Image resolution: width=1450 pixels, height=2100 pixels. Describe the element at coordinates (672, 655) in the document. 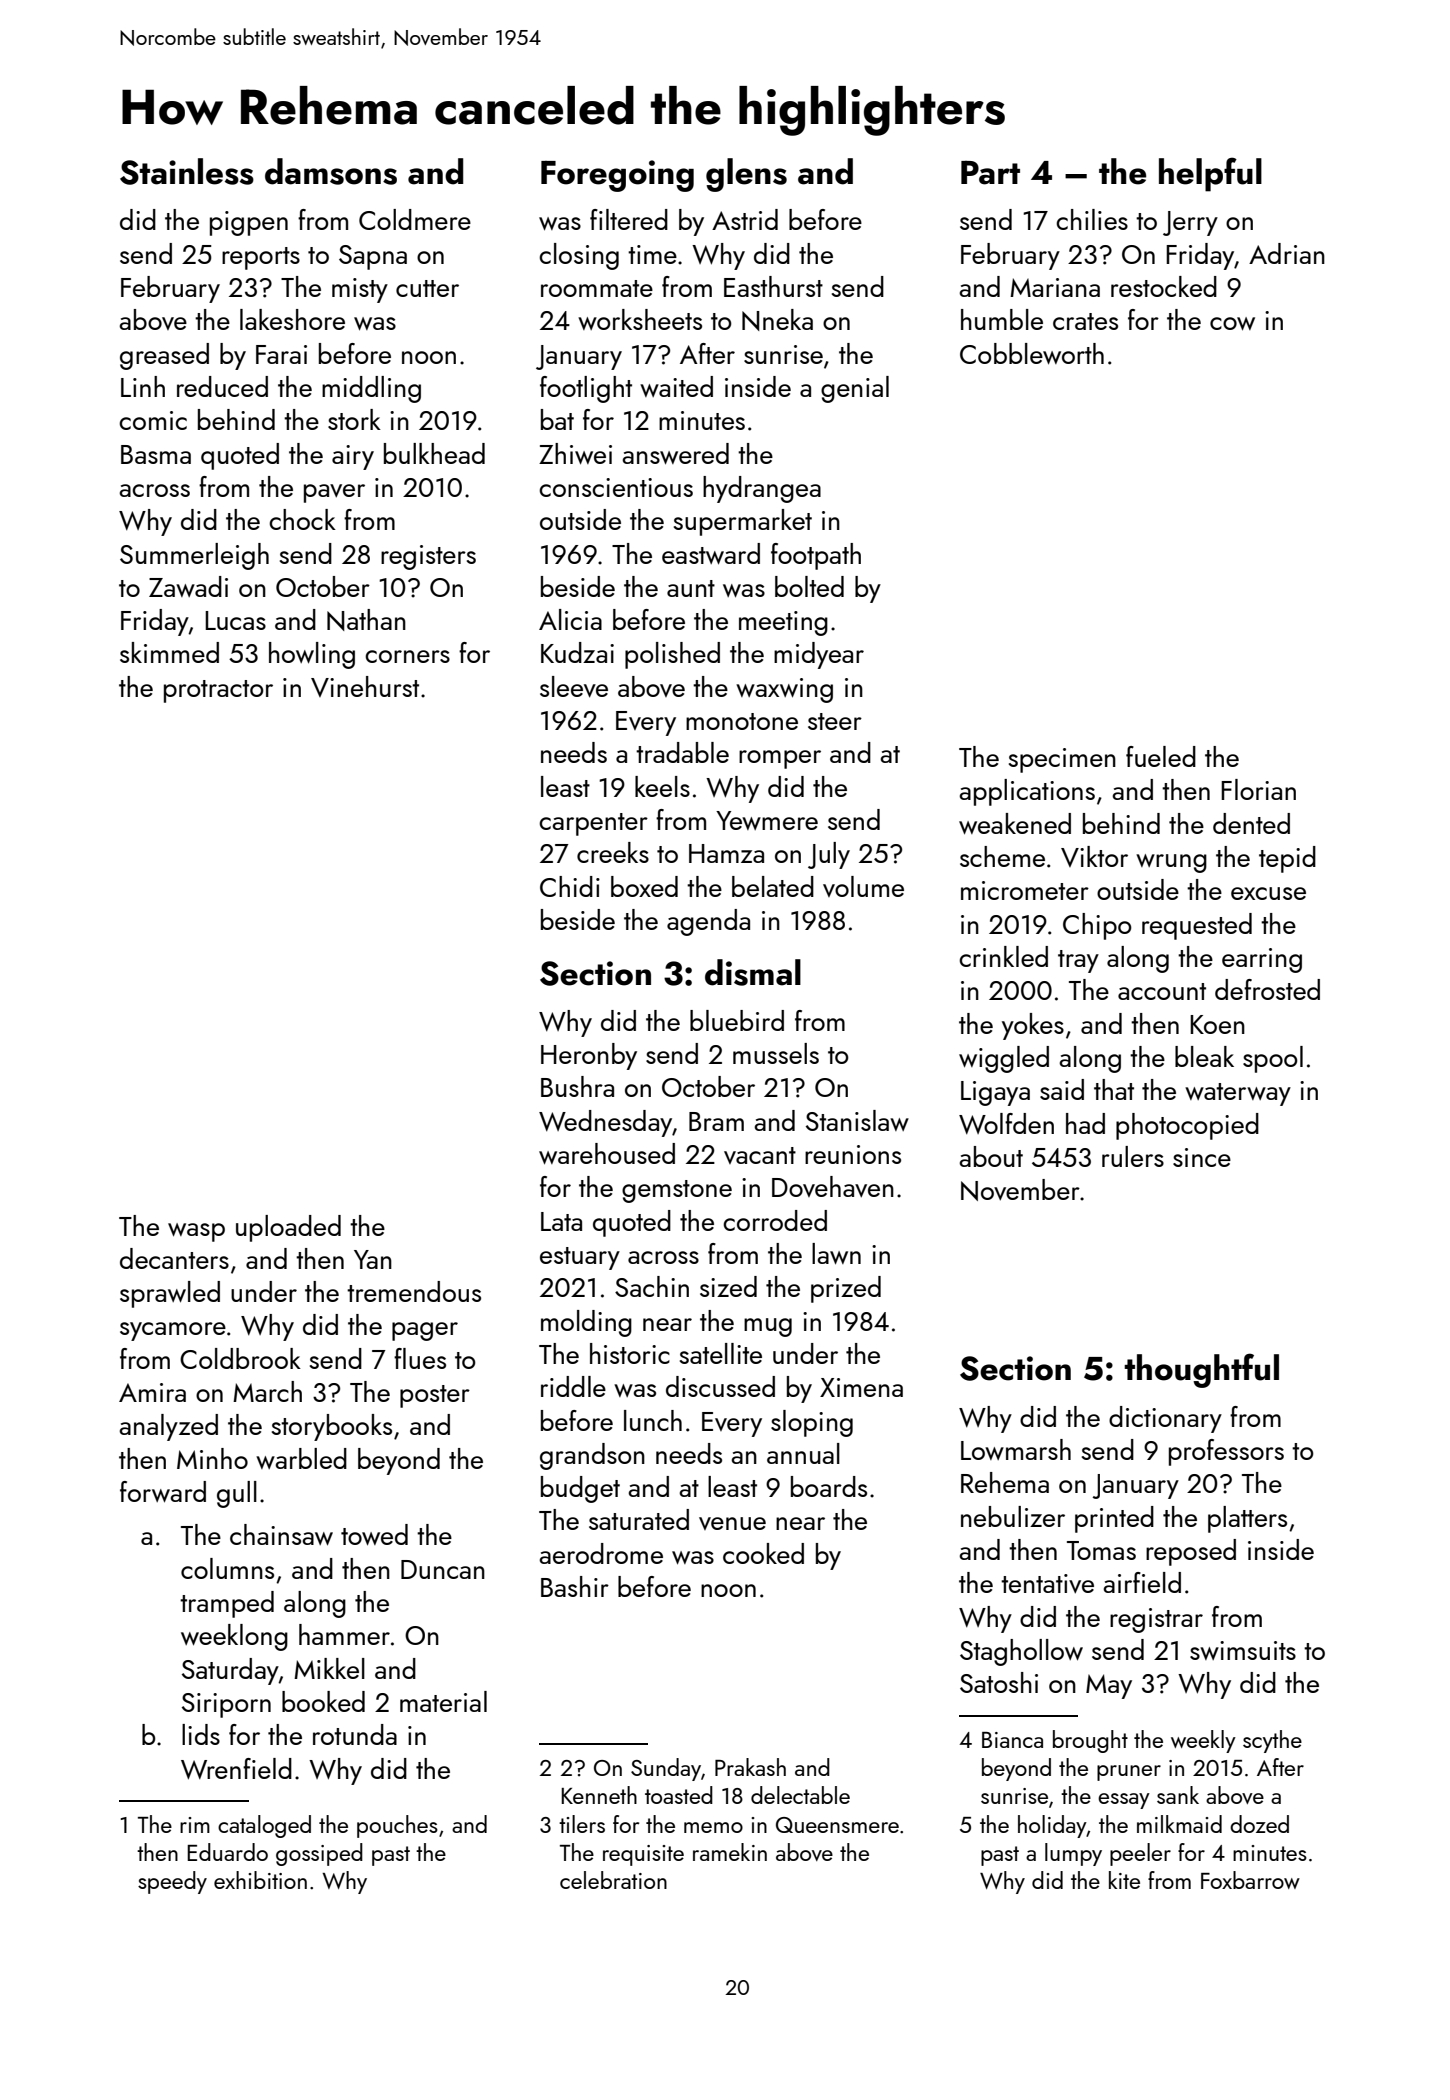

I see `polished` at that location.
